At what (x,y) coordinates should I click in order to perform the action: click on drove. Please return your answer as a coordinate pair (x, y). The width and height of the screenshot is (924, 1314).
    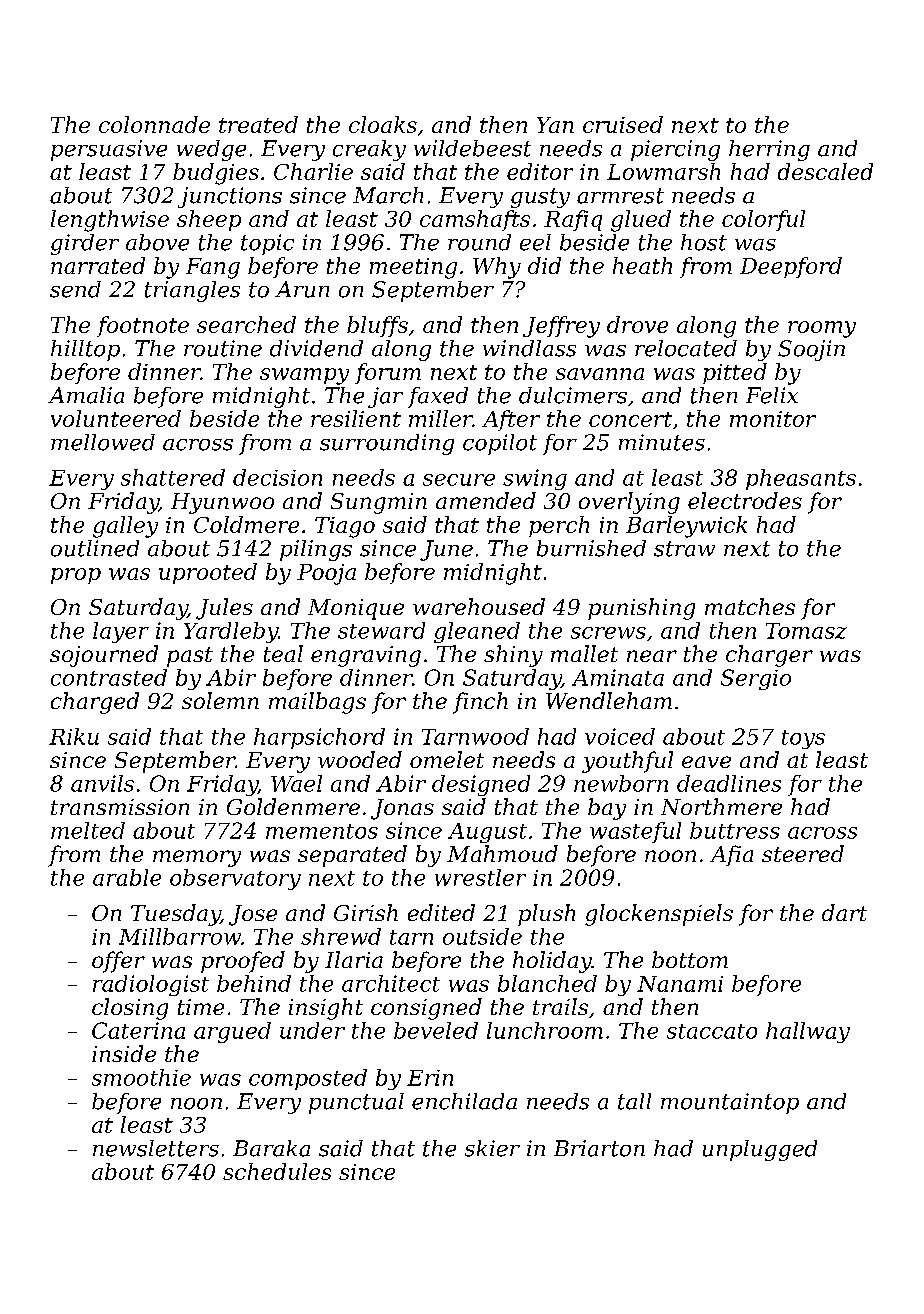
    Looking at the image, I should click on (637, 324).
